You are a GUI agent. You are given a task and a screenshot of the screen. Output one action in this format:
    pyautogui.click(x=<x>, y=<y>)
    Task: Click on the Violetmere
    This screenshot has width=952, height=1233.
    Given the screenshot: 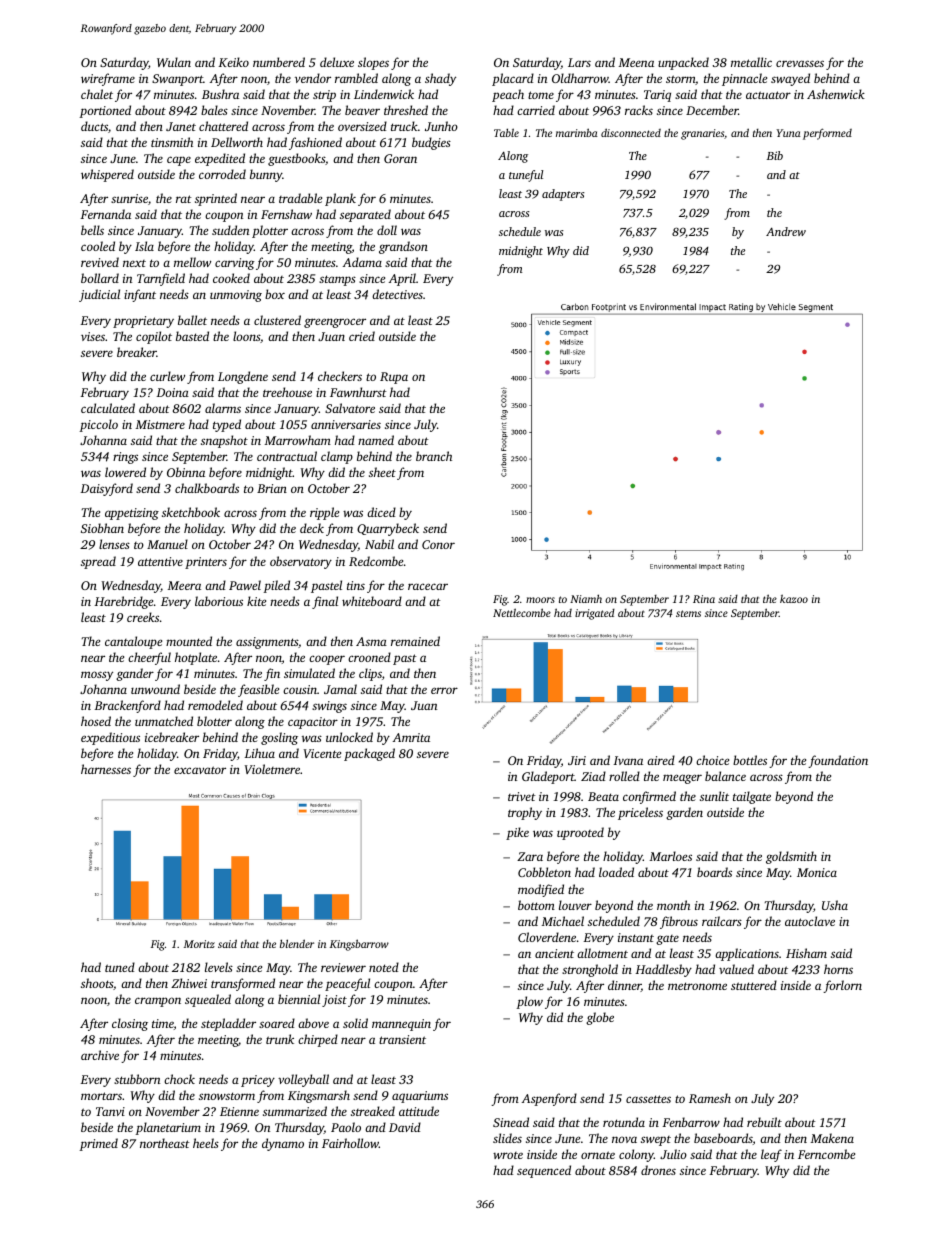 What is the action you would take?
    pyautogui.click(x=272, y=769)
